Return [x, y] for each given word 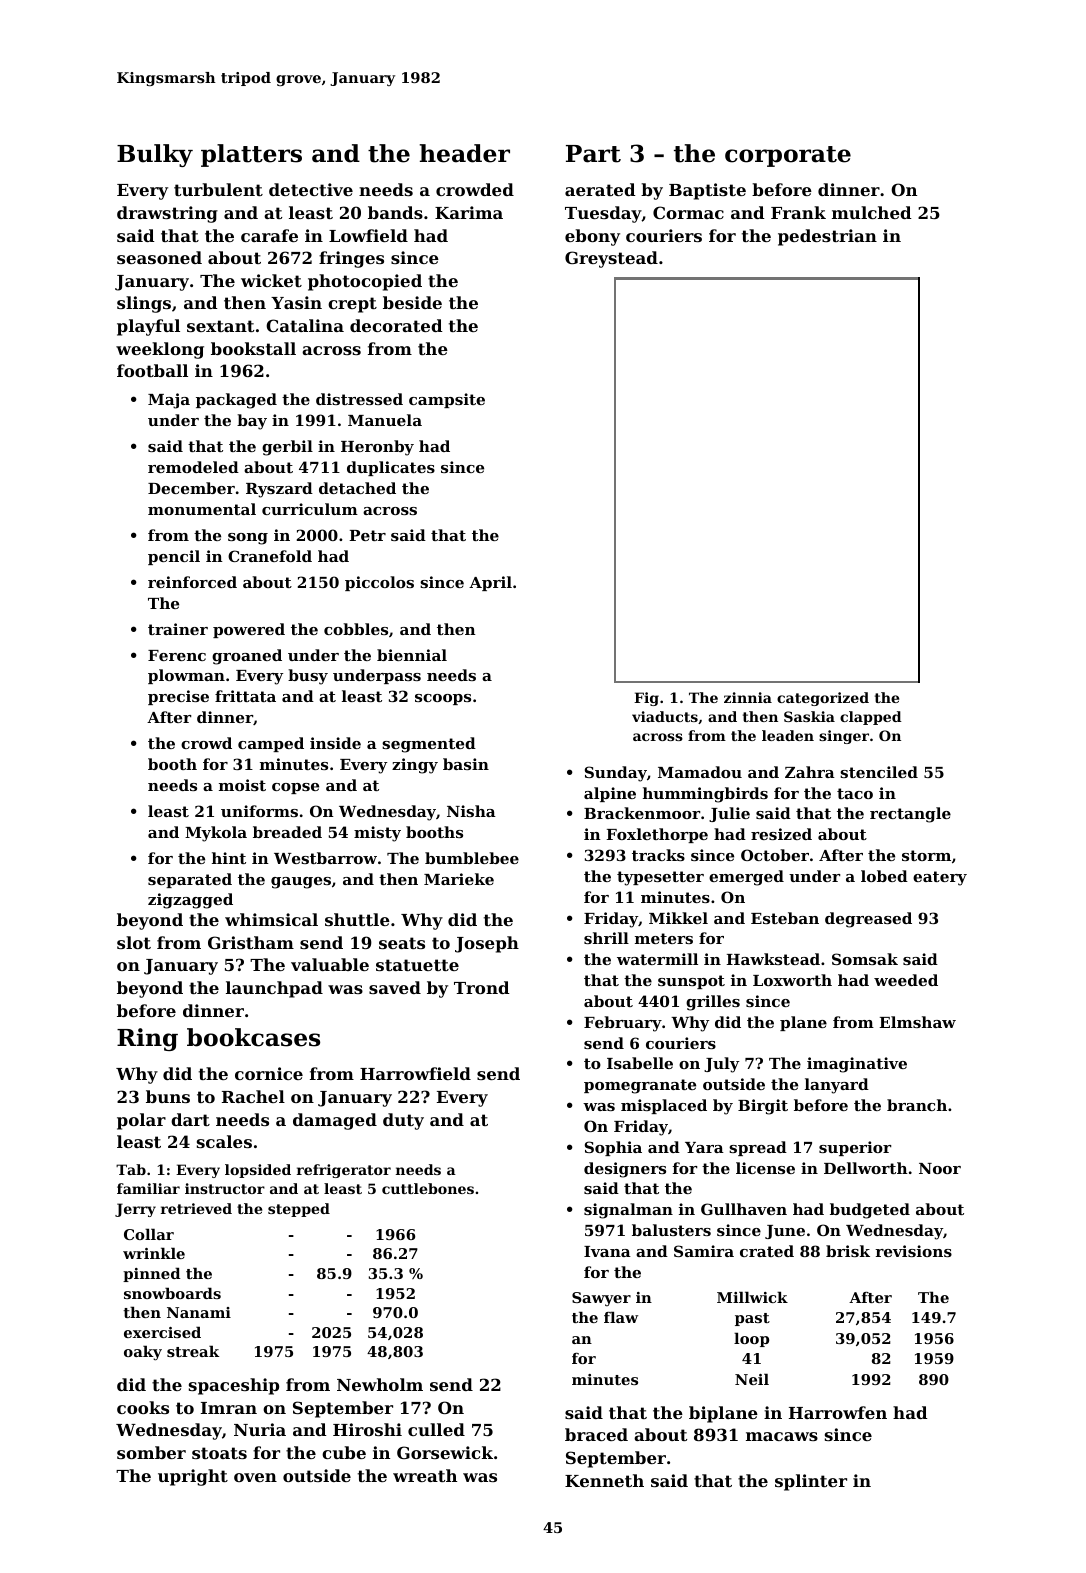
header [465, 153]
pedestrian [827, 237]
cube [344, 1452]
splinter [811, 1482]
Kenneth [604, 1480]
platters [251, 155]
